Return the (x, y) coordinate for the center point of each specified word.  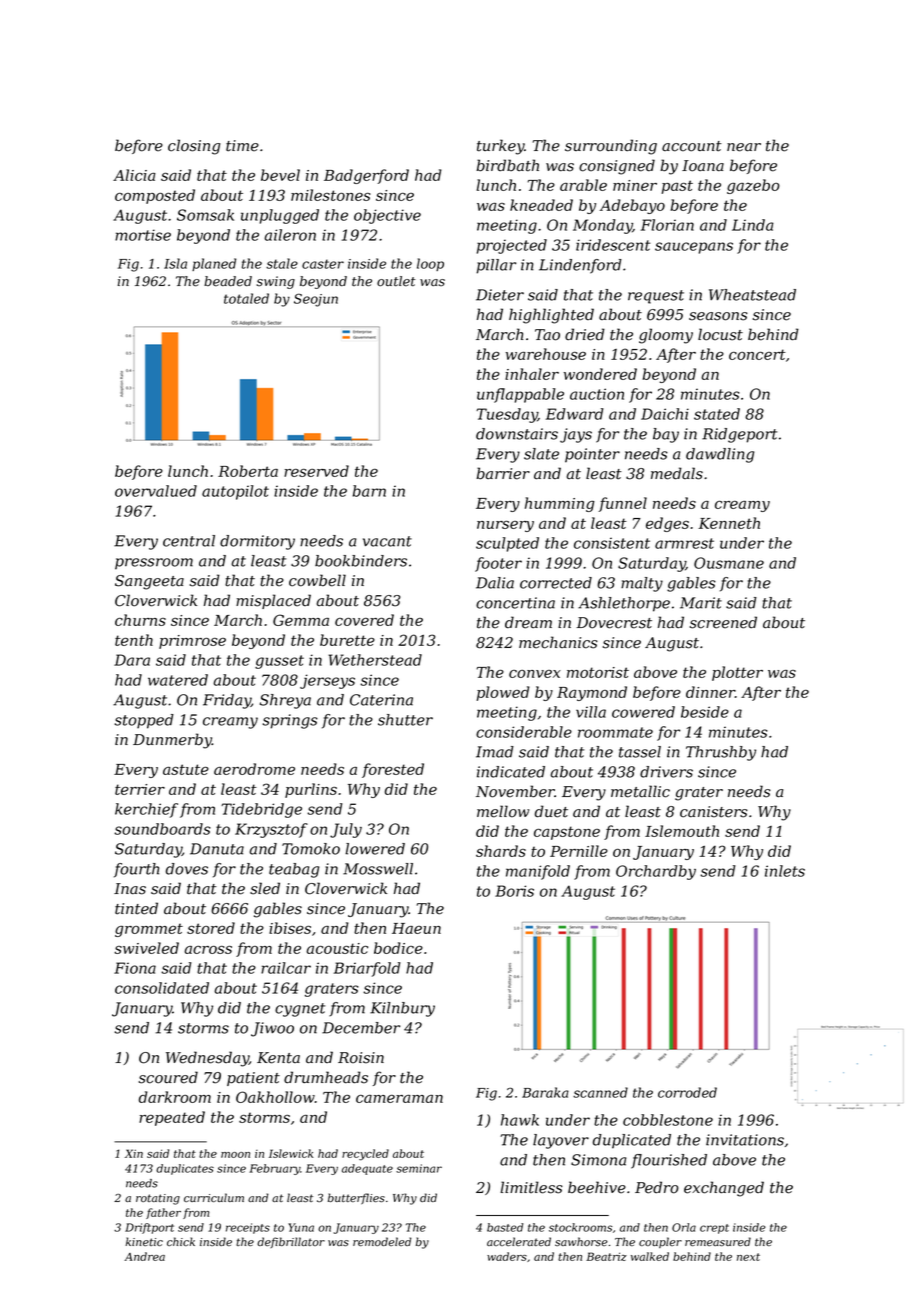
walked (650, 1256)
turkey (500, 147)
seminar (419, 1168)
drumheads (326, 1077)
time (242, 146)
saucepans (694, 248)
